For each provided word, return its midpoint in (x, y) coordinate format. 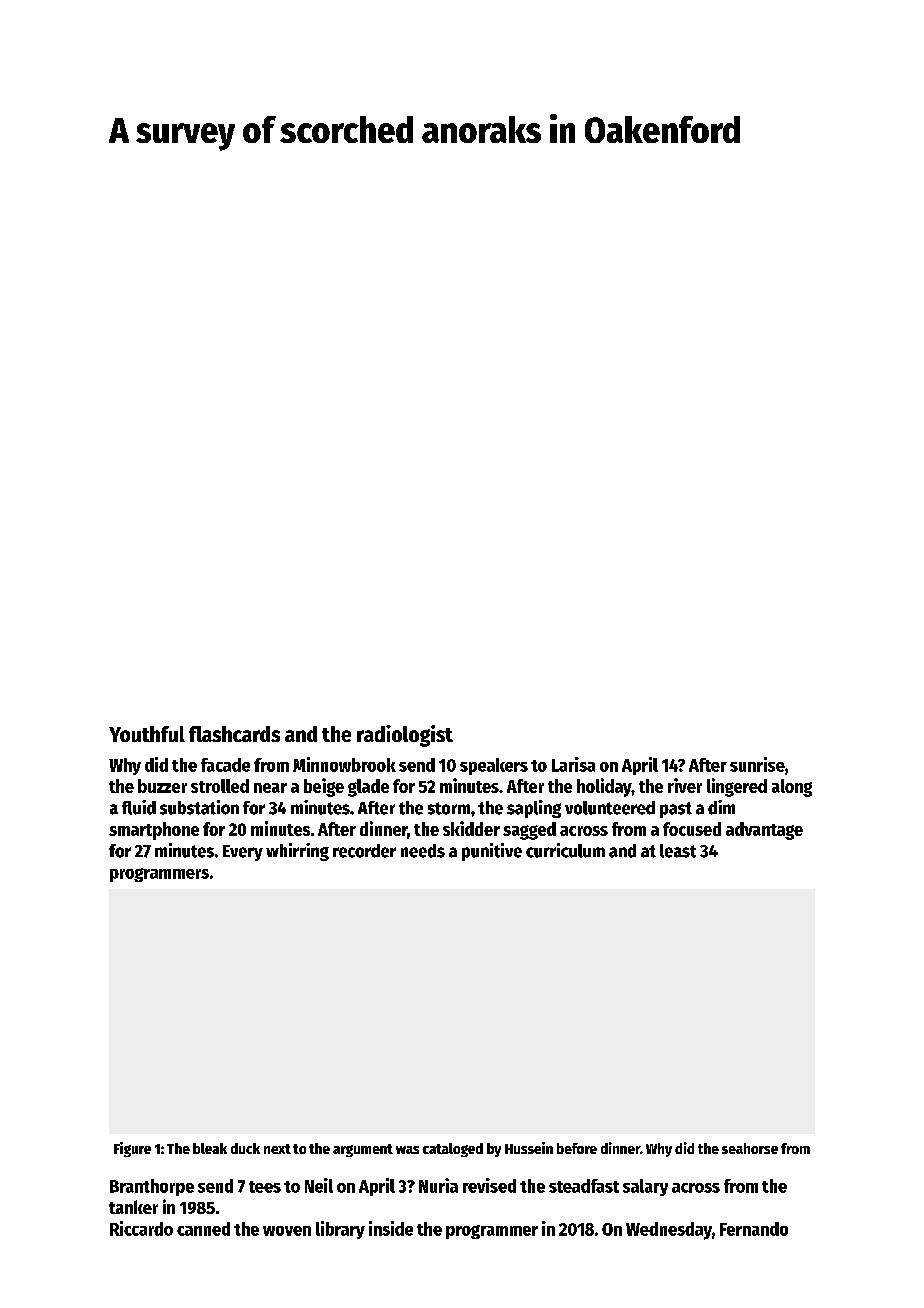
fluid (139, 807)
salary (645, 1187)
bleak (210, 1148)
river (685, 785)
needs (423, 851)
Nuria (438, 1185)
